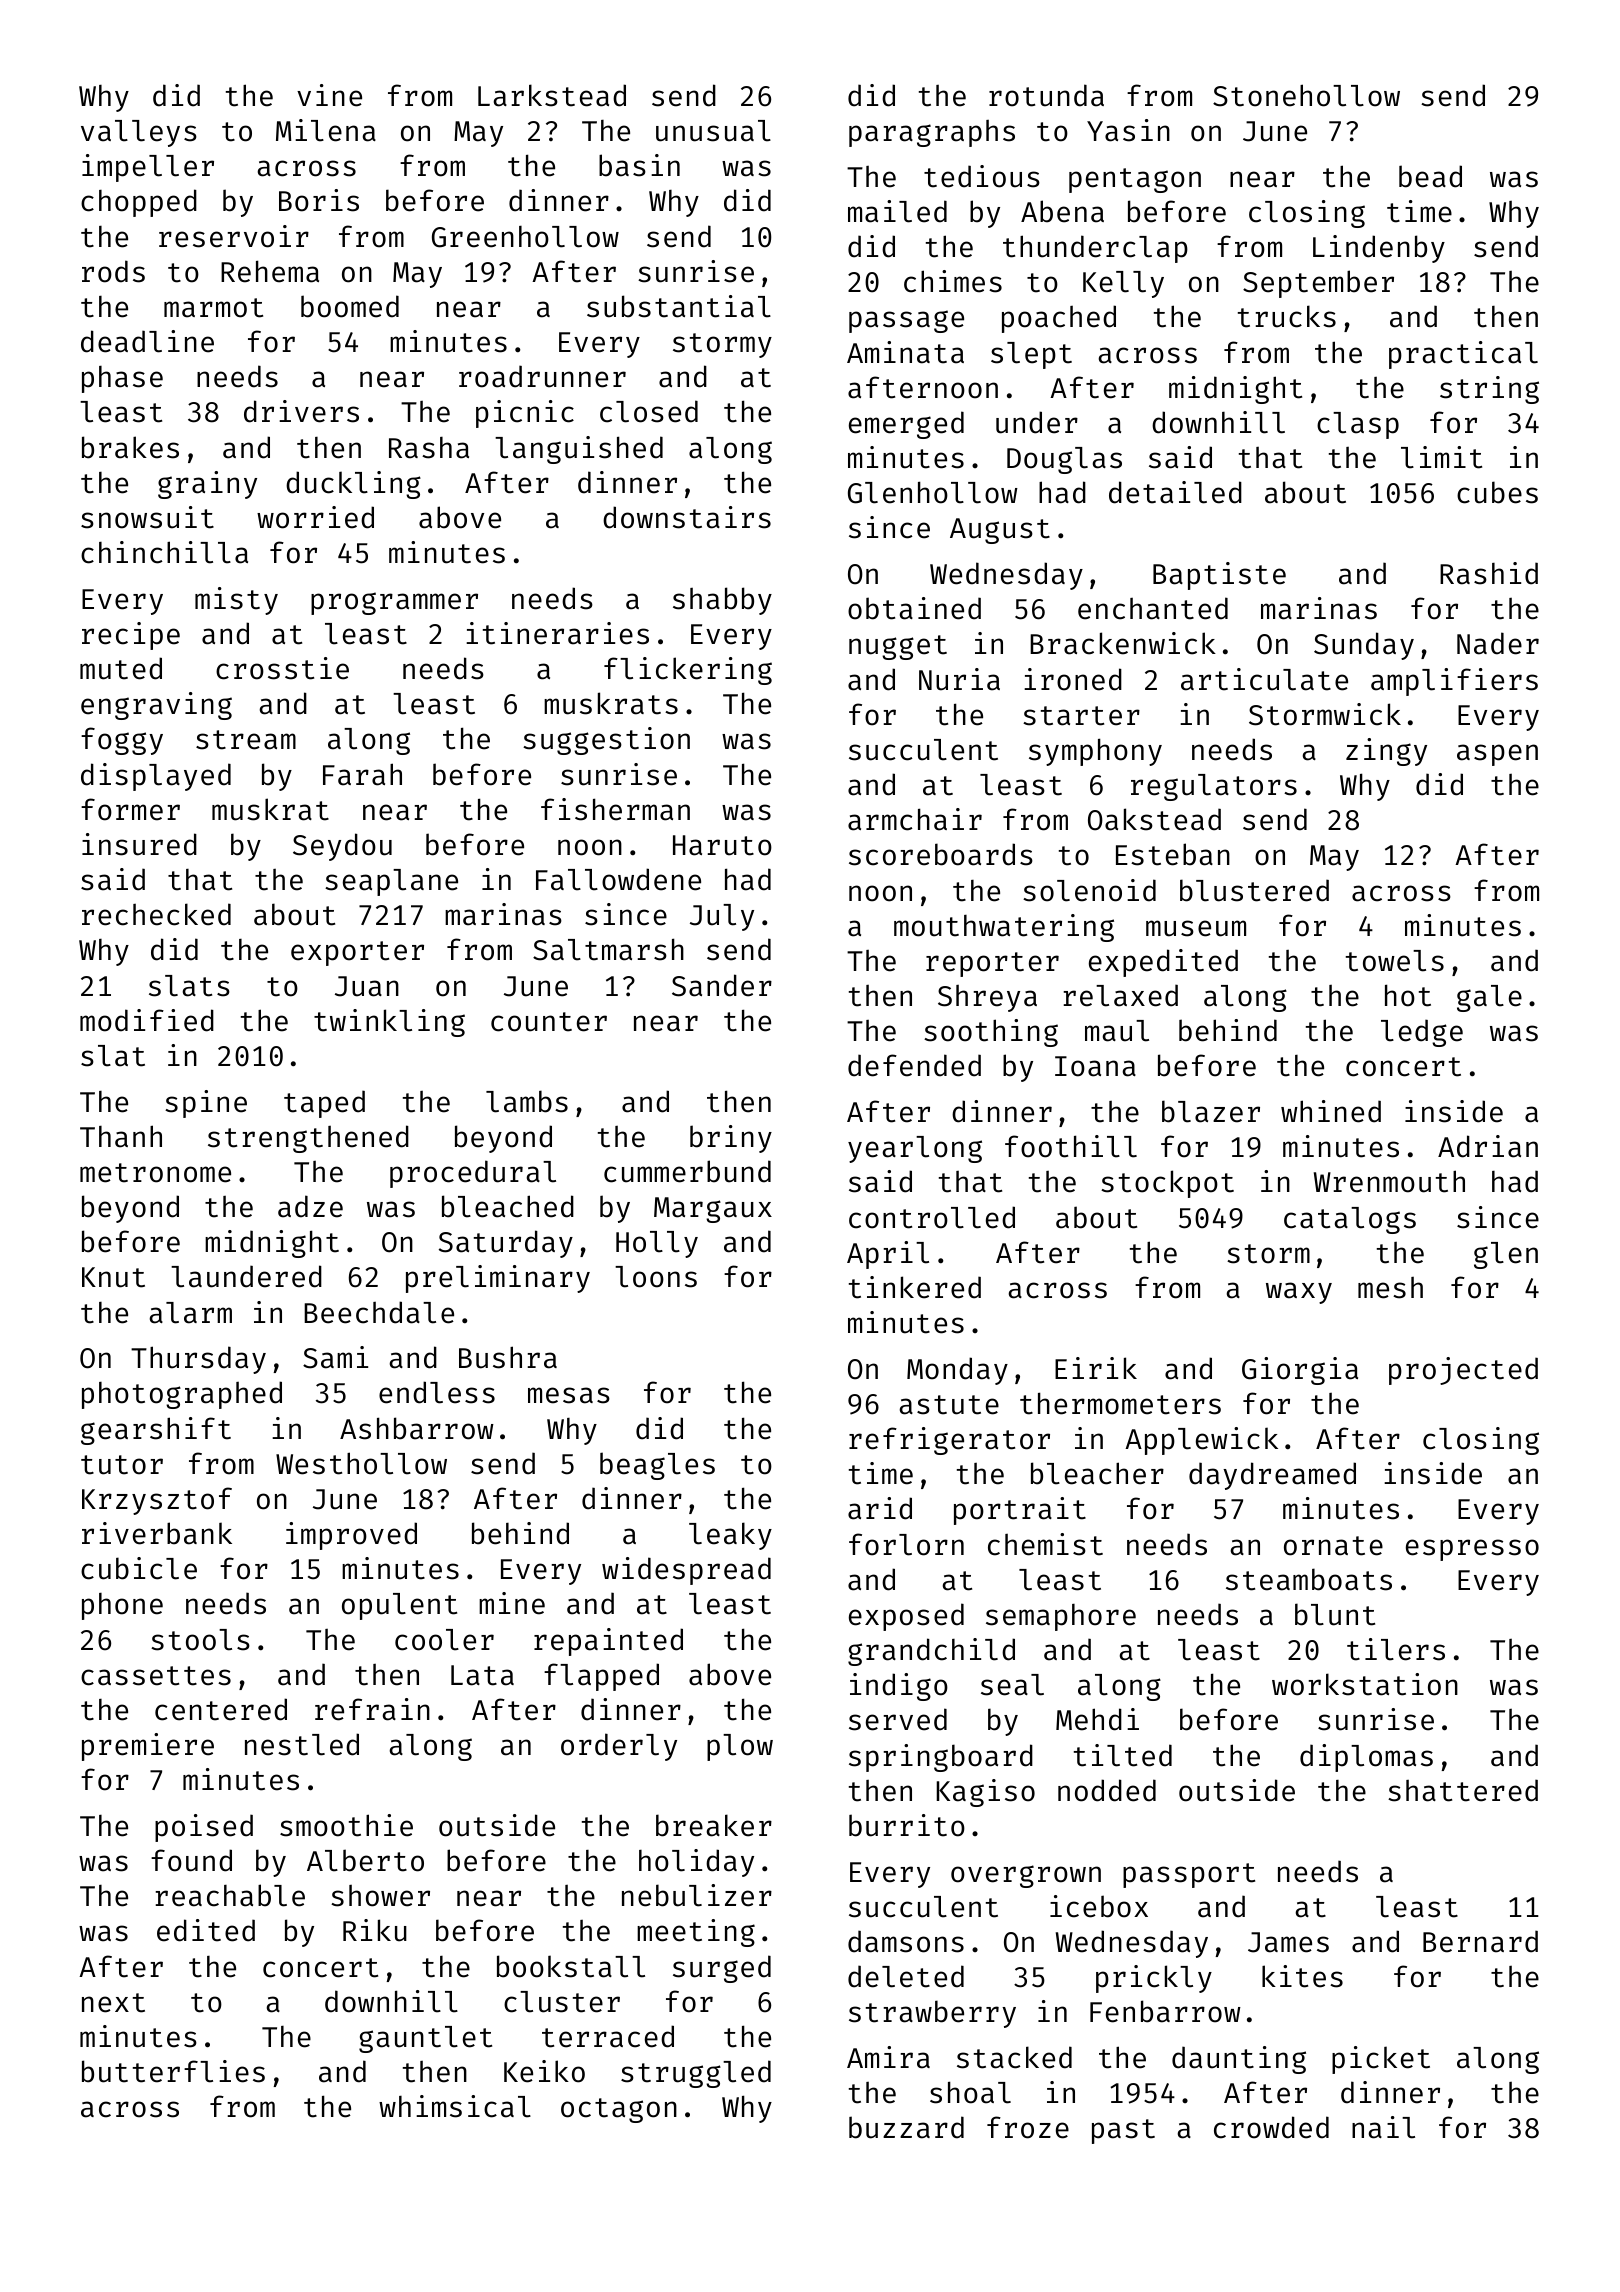 This screenshot has height=2292, width=1620. Describe the element at coordinates (139, 844) in the screenshot. I see `insured` at that location.
